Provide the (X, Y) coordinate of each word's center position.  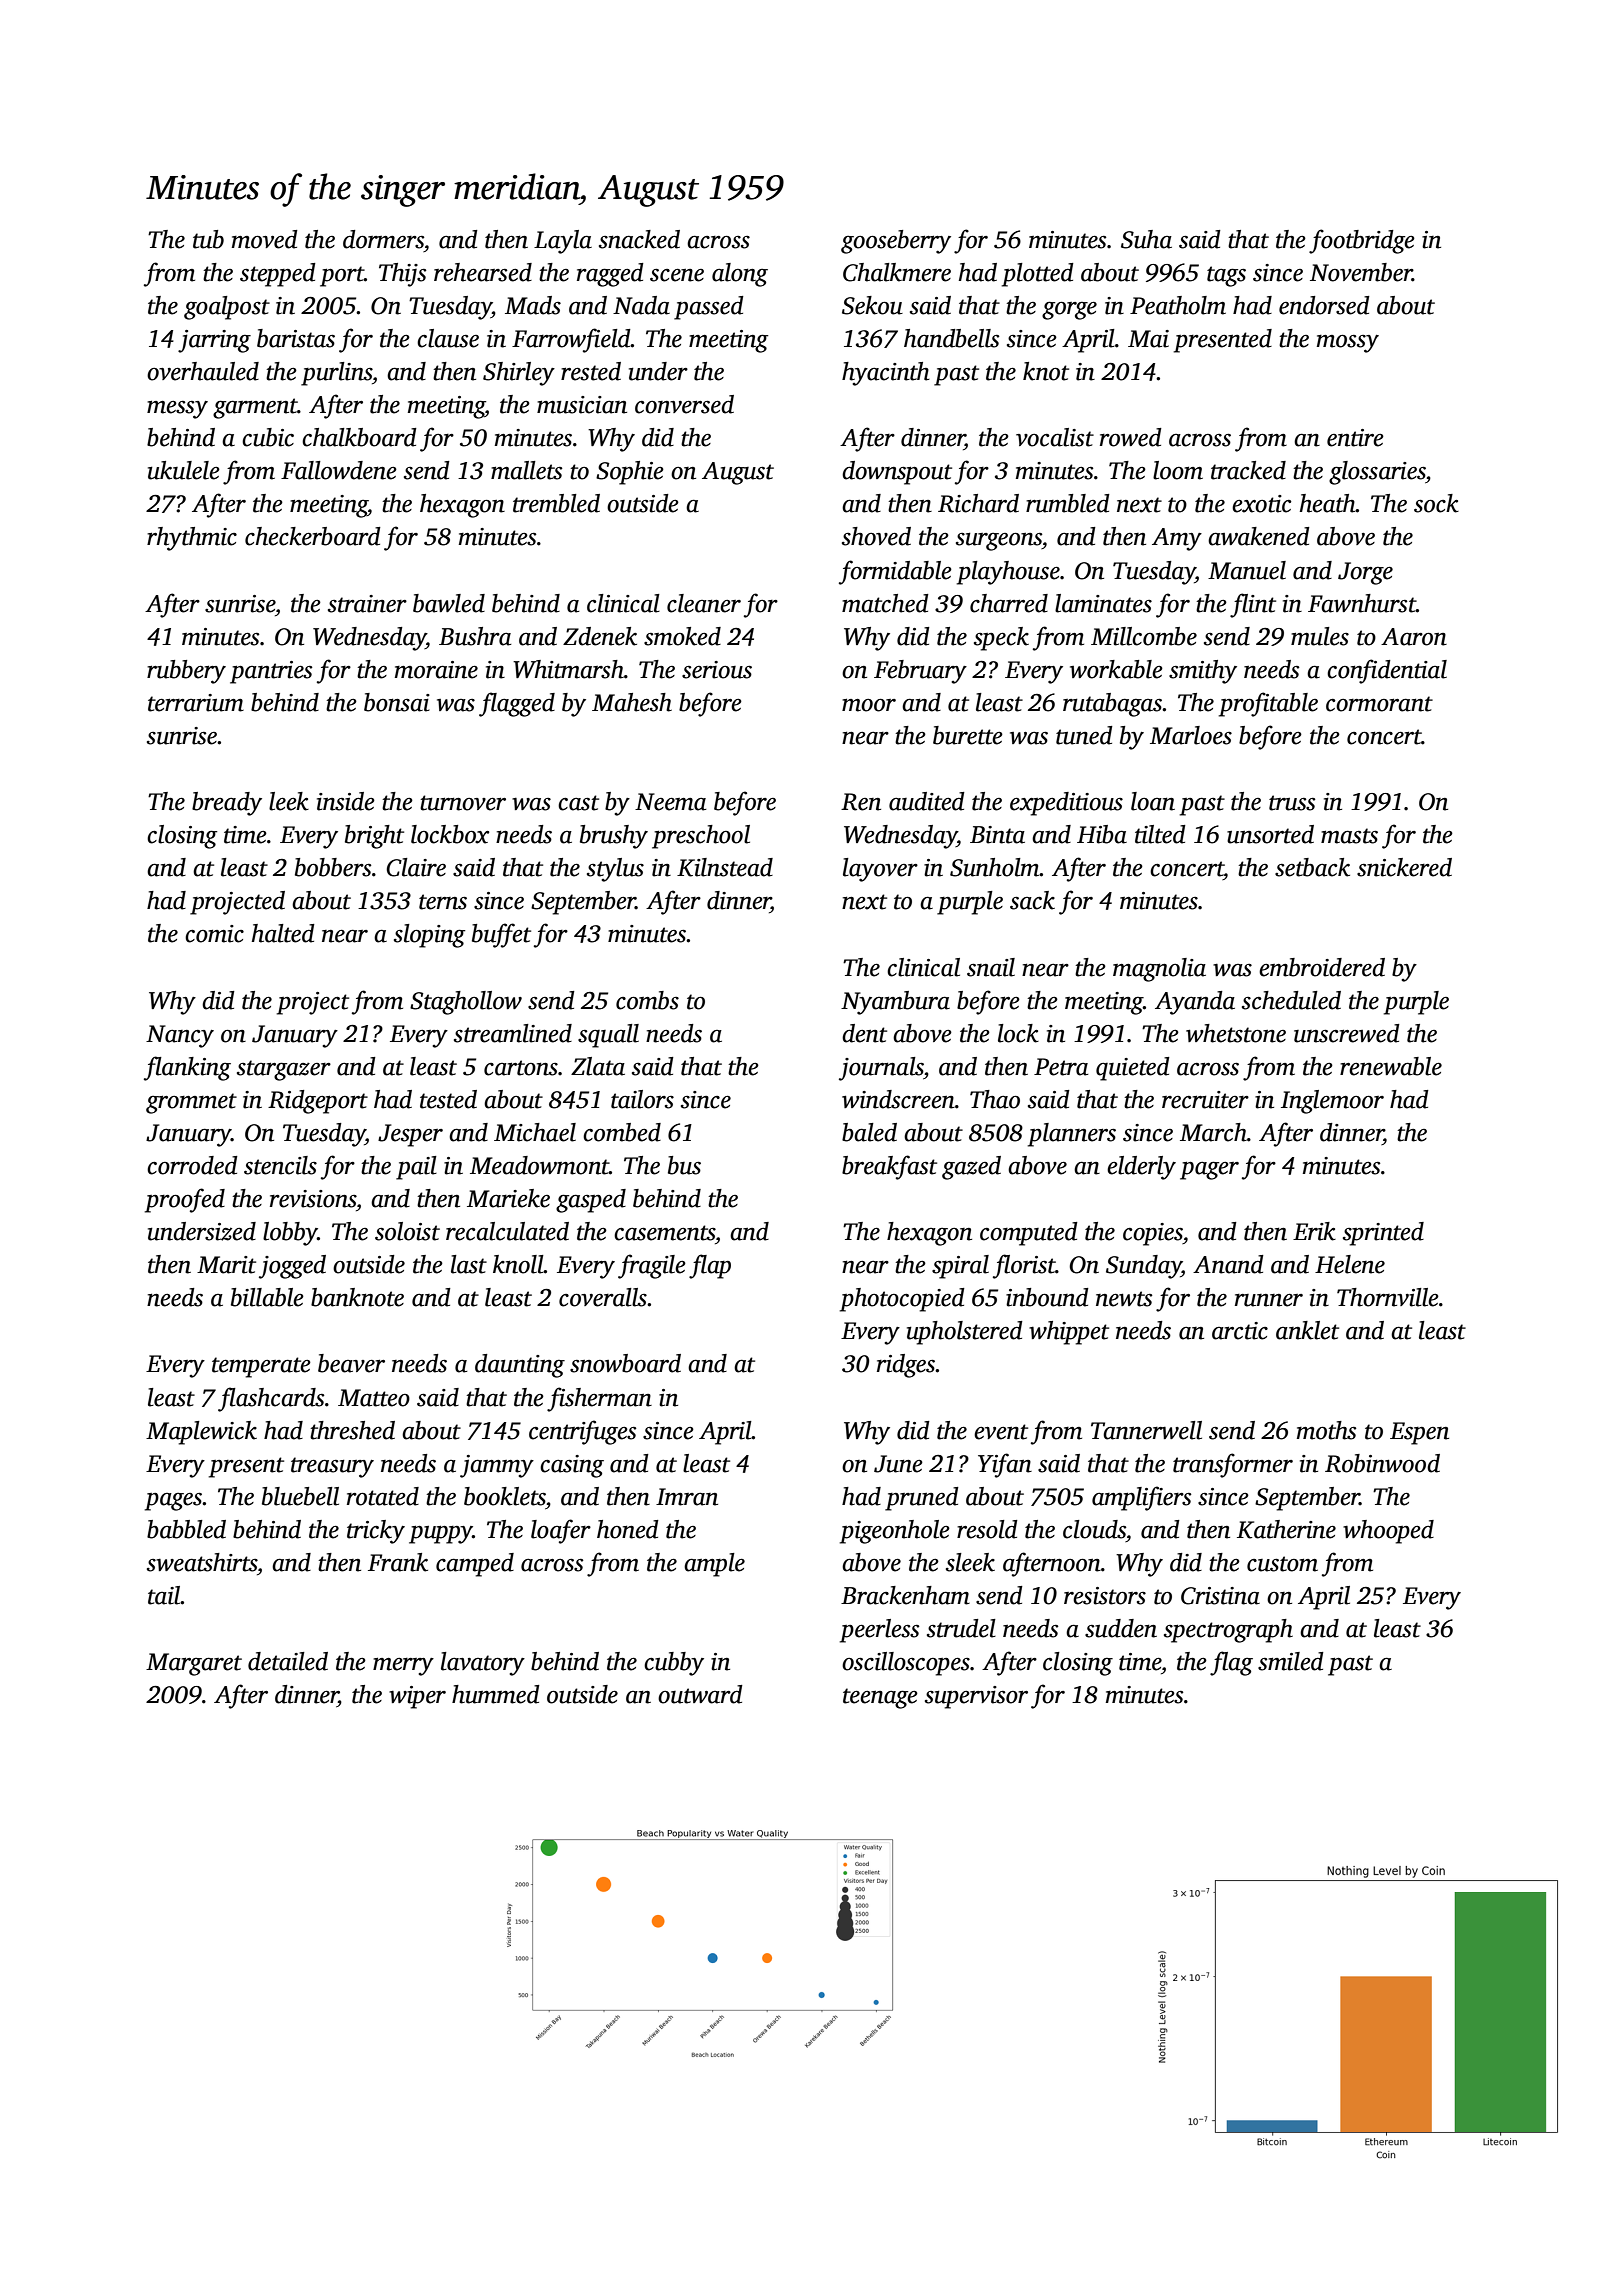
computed (1029, 1234)
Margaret (194, 1664)
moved (265, 239)
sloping (429, 936)
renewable (1391, 1066)
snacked (639, 239)
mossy (1348, 344)
